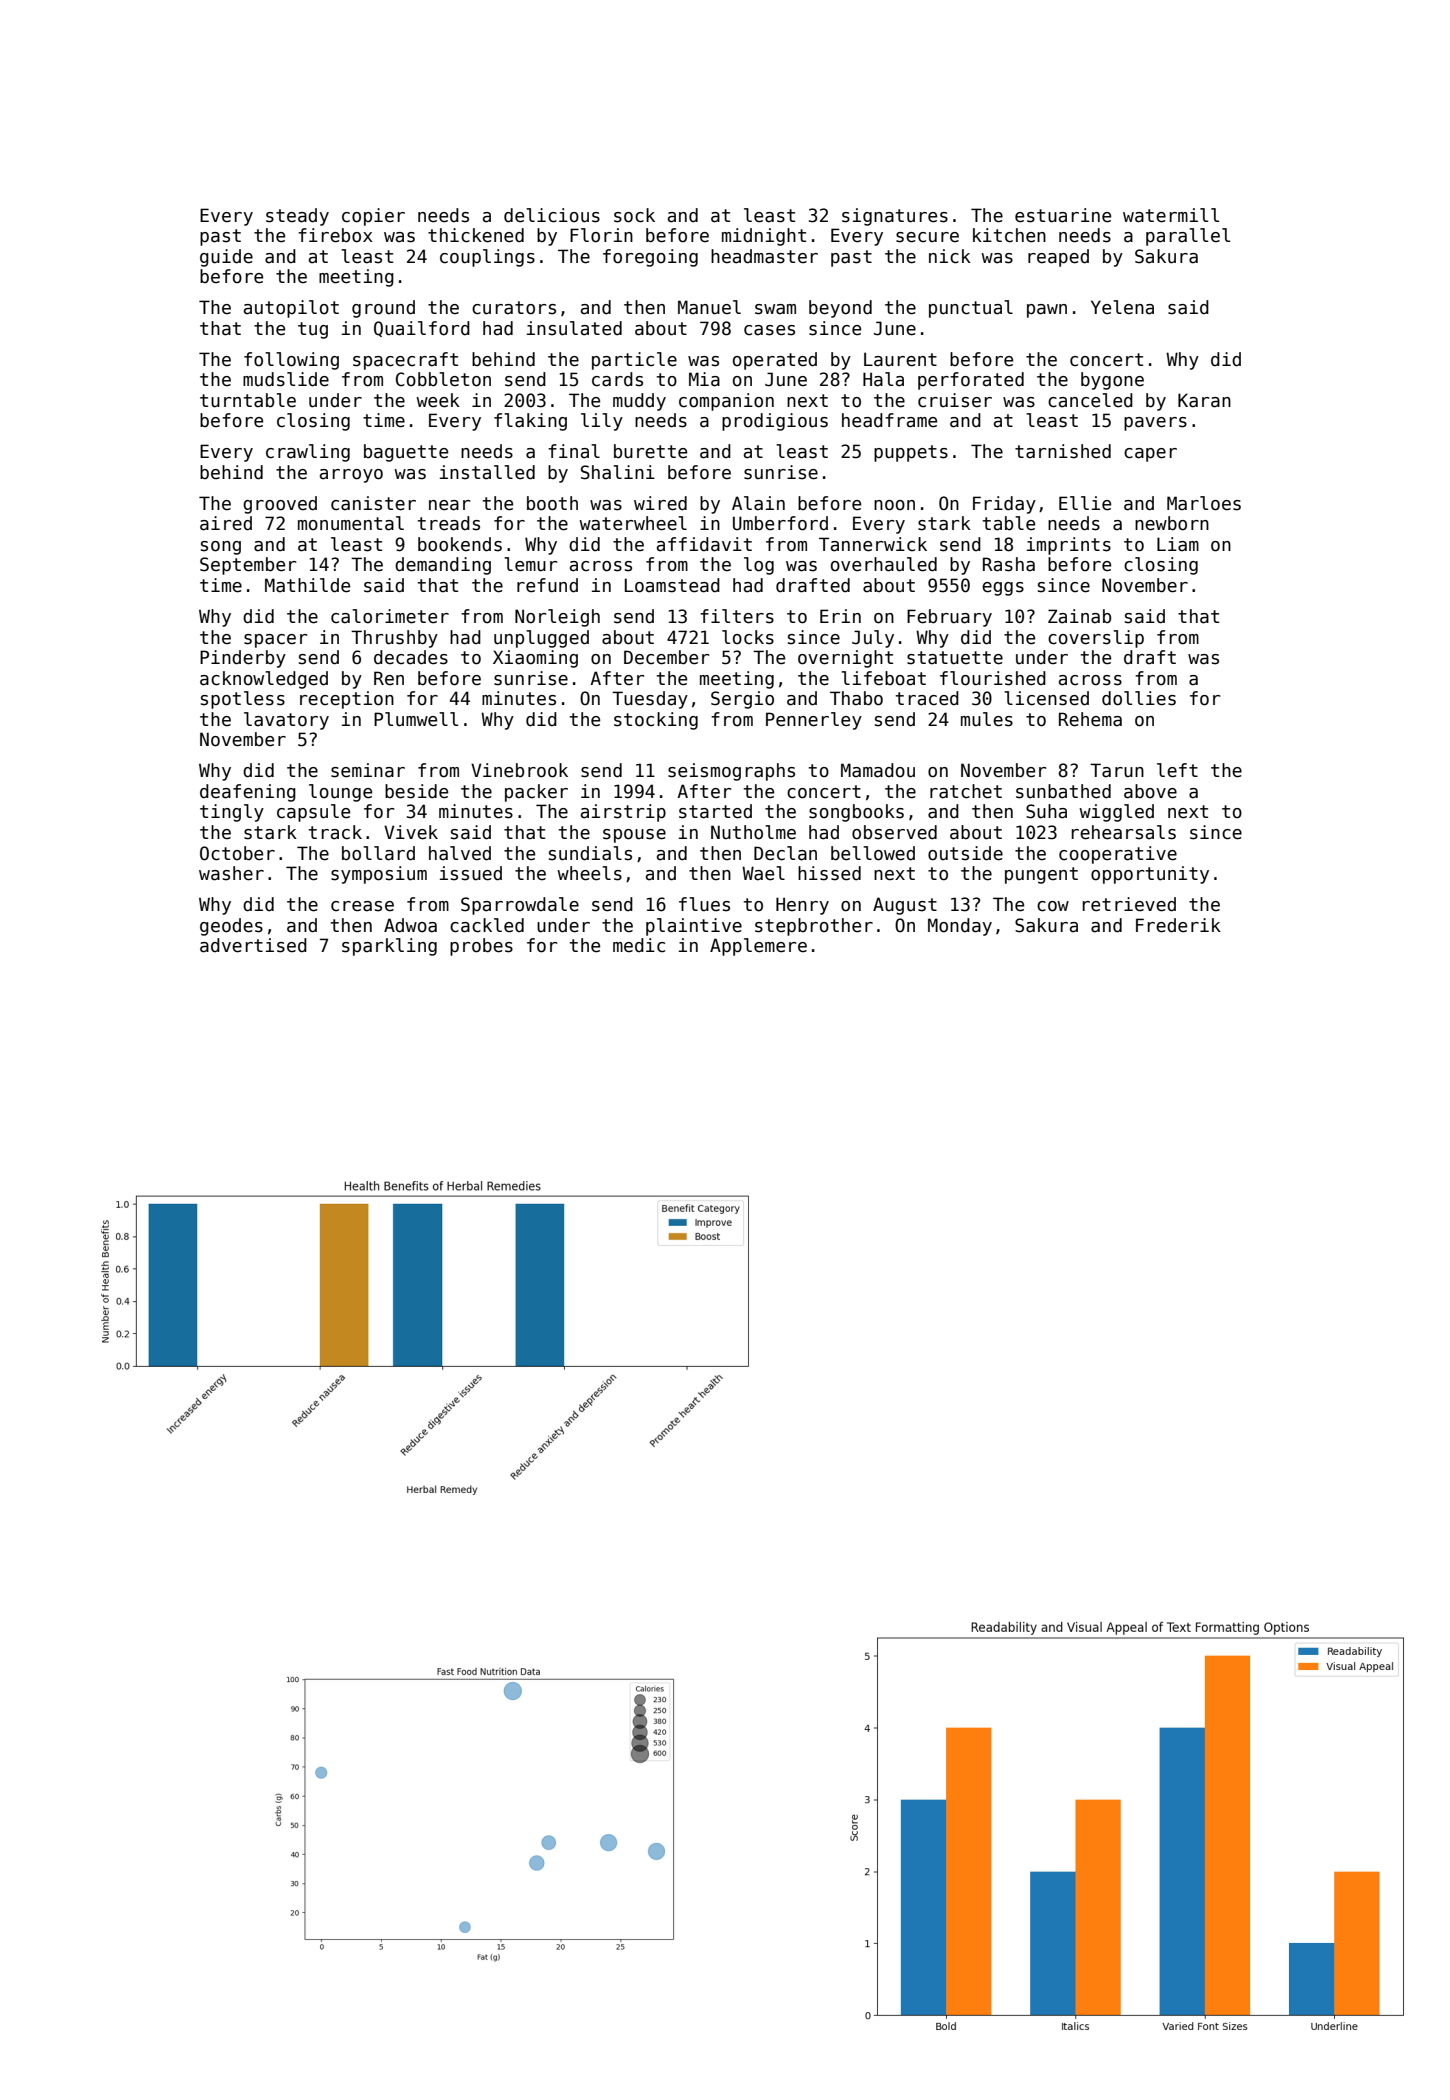 The image size is (1450, 2100). I want to click on airstrip, so click(623, 813).
